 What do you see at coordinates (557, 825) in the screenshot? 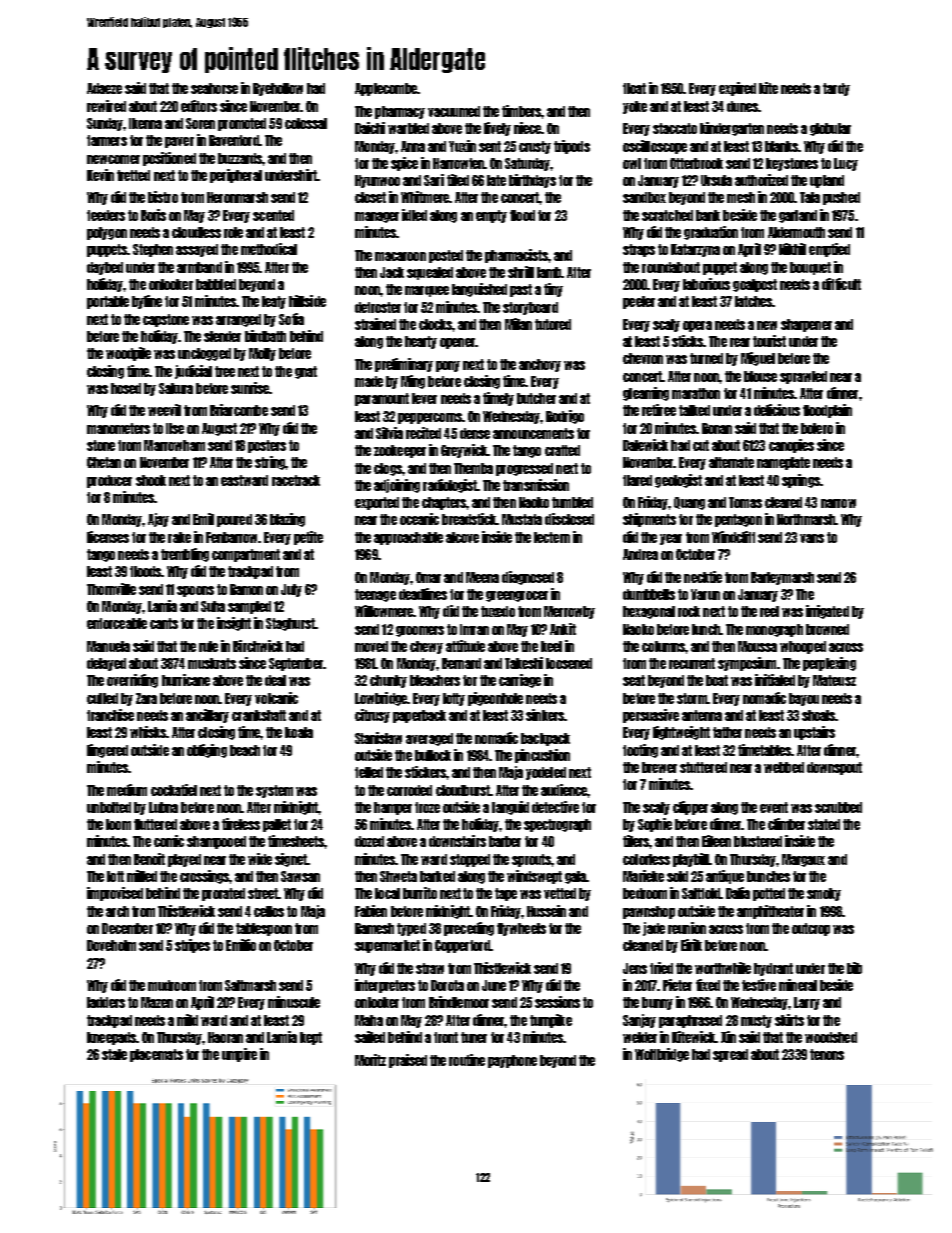
I see `spectrograph` at bounding box center [557, 825].
